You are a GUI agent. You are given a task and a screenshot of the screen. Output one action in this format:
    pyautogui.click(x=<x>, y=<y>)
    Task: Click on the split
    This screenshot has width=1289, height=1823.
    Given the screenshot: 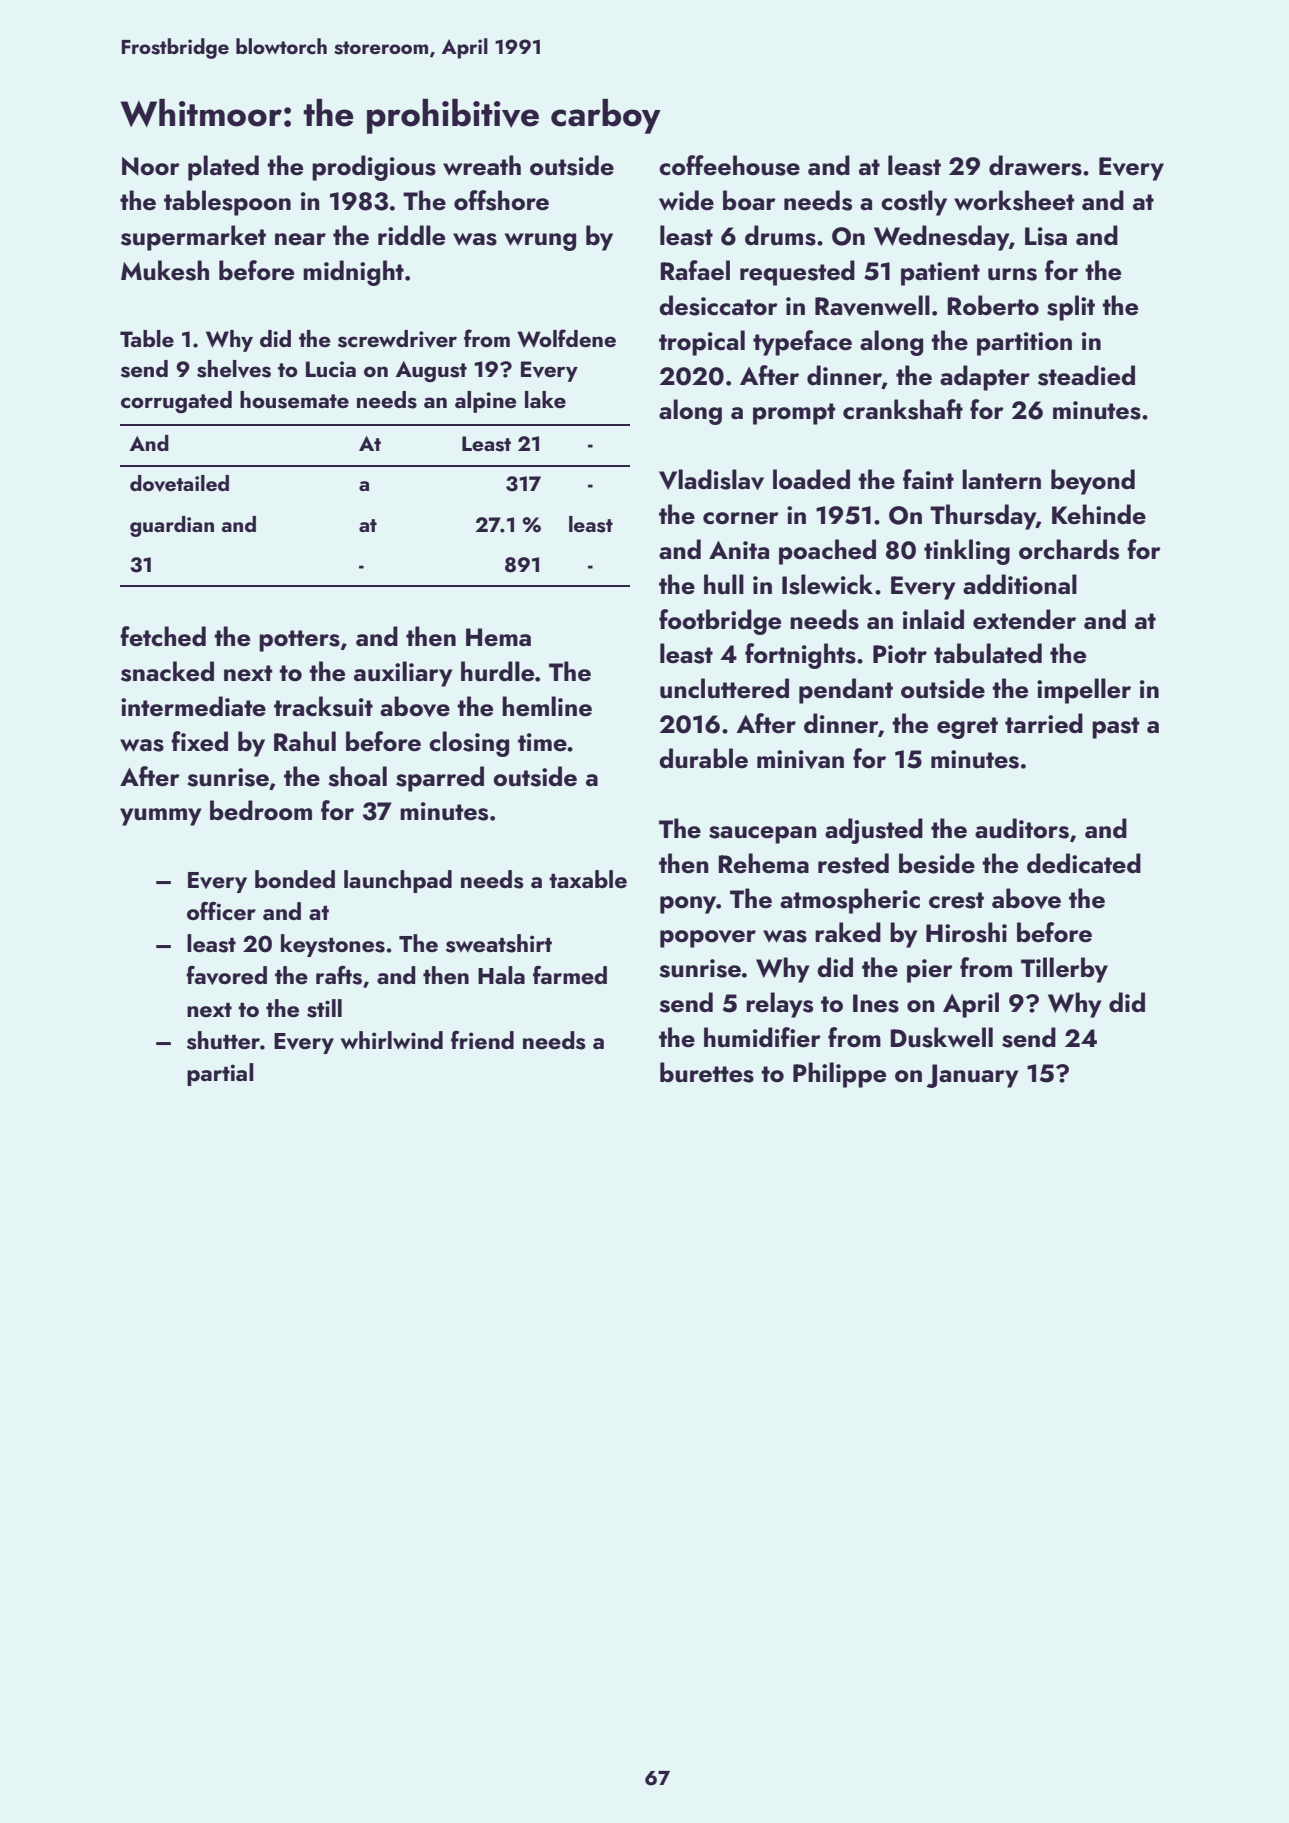 What is the action you would take?
    pyautogui.click(x=1071, y=308)
